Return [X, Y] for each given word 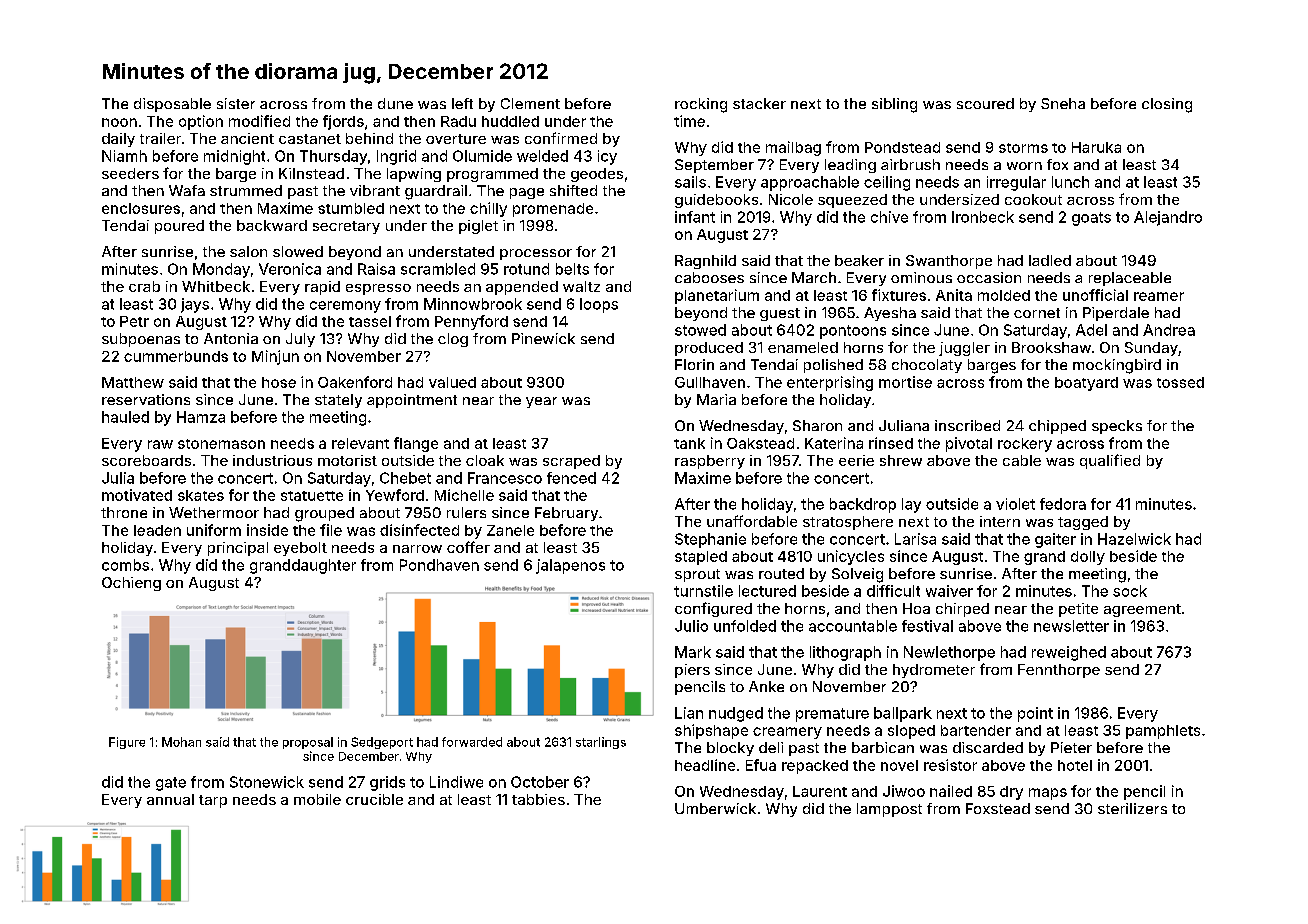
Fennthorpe [1059, 671]
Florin [694, 364]
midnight [234, 157]
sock [1130, 591]
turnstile [703, 591]
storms [1023, 148]
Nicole [791, 199]
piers [692, 671]
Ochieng [131, 584]
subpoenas [141, 340]
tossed [1180, 382]
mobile [317, 799]
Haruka [1096, 147]
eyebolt [300, 549]
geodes [597, 175]
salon [248, 251]
